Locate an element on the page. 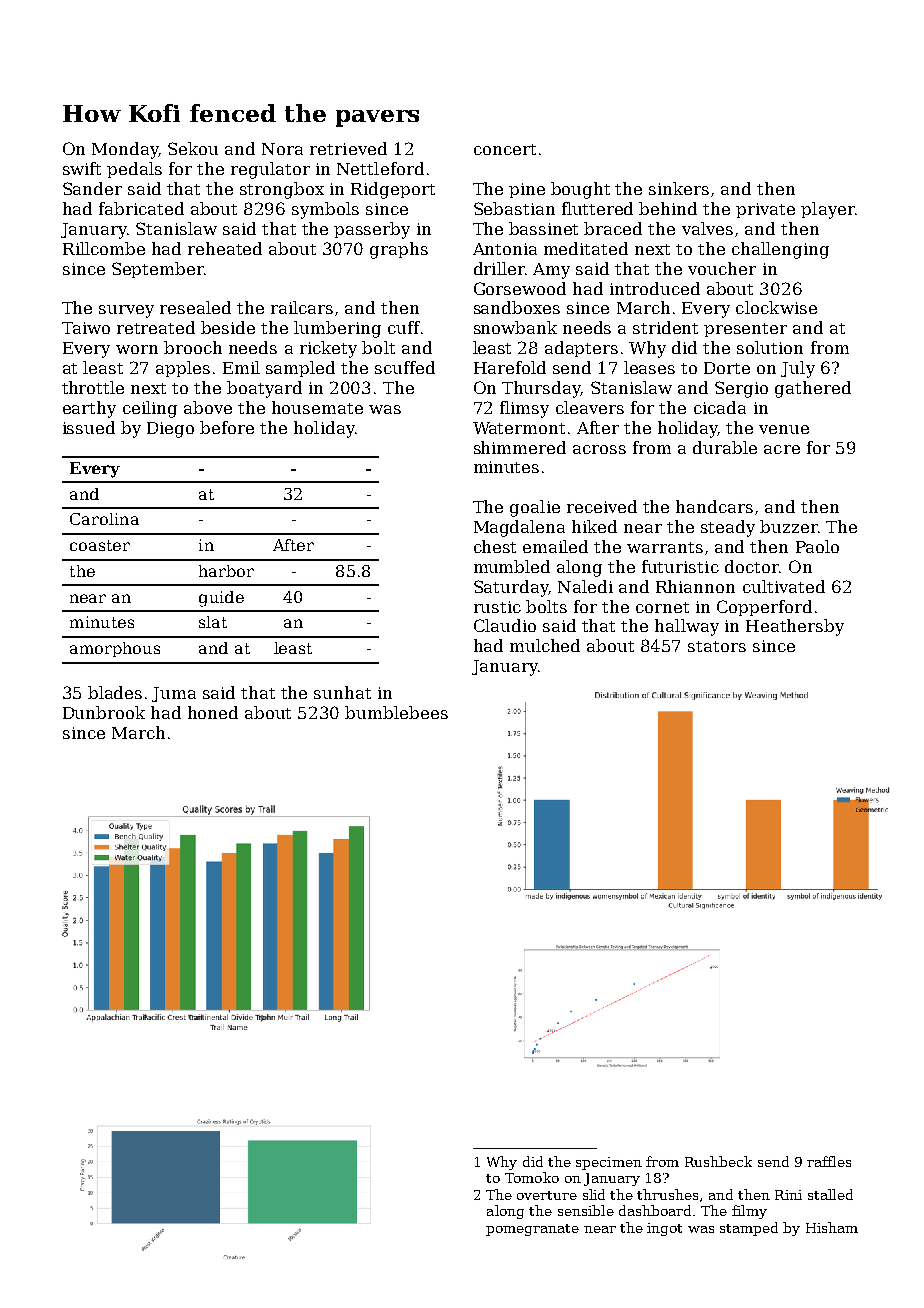 The width and height of the image is (924, 1308). harbor is located at coordinates (226, 571).
